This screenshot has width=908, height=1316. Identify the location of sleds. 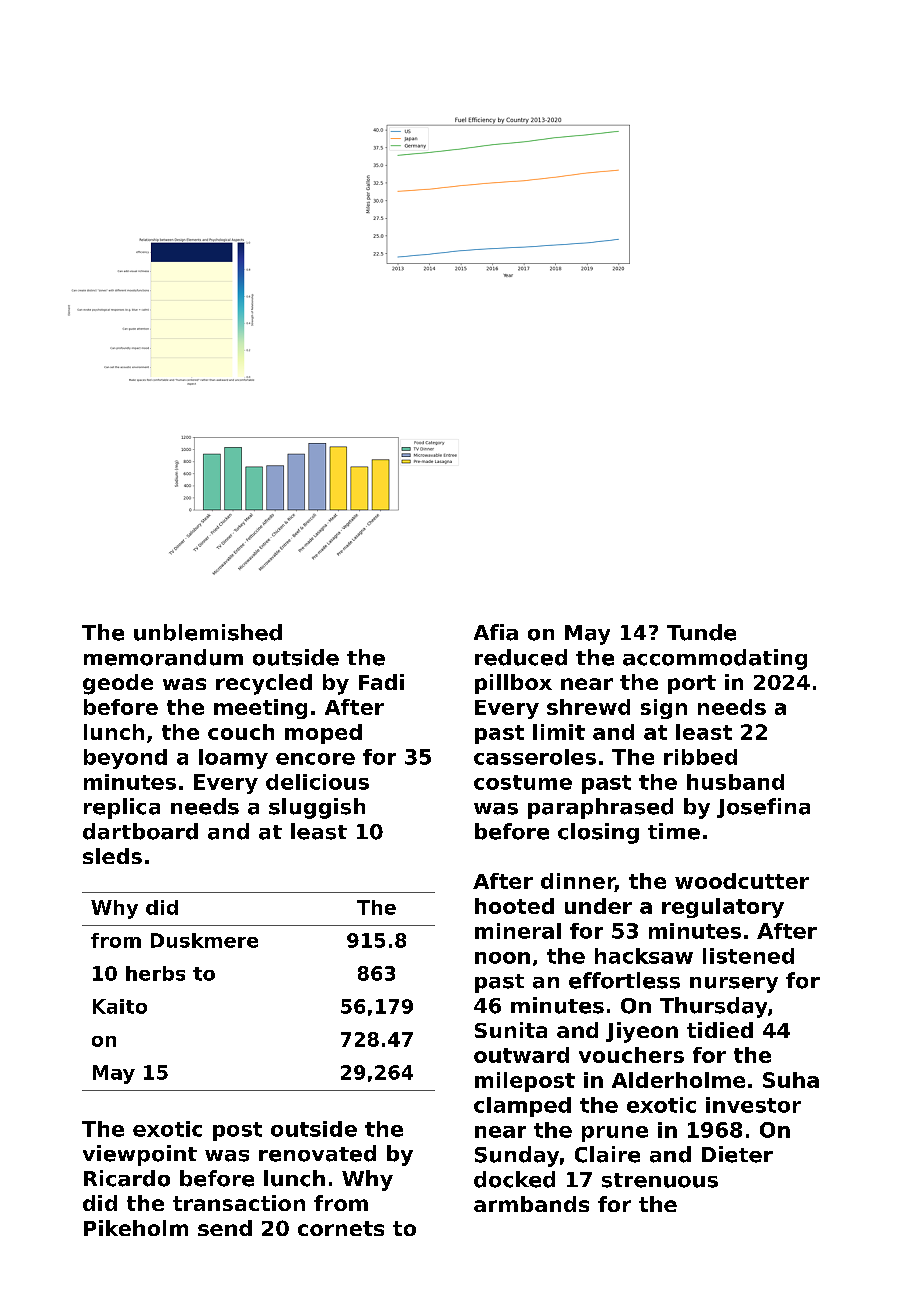
(112, 856).
